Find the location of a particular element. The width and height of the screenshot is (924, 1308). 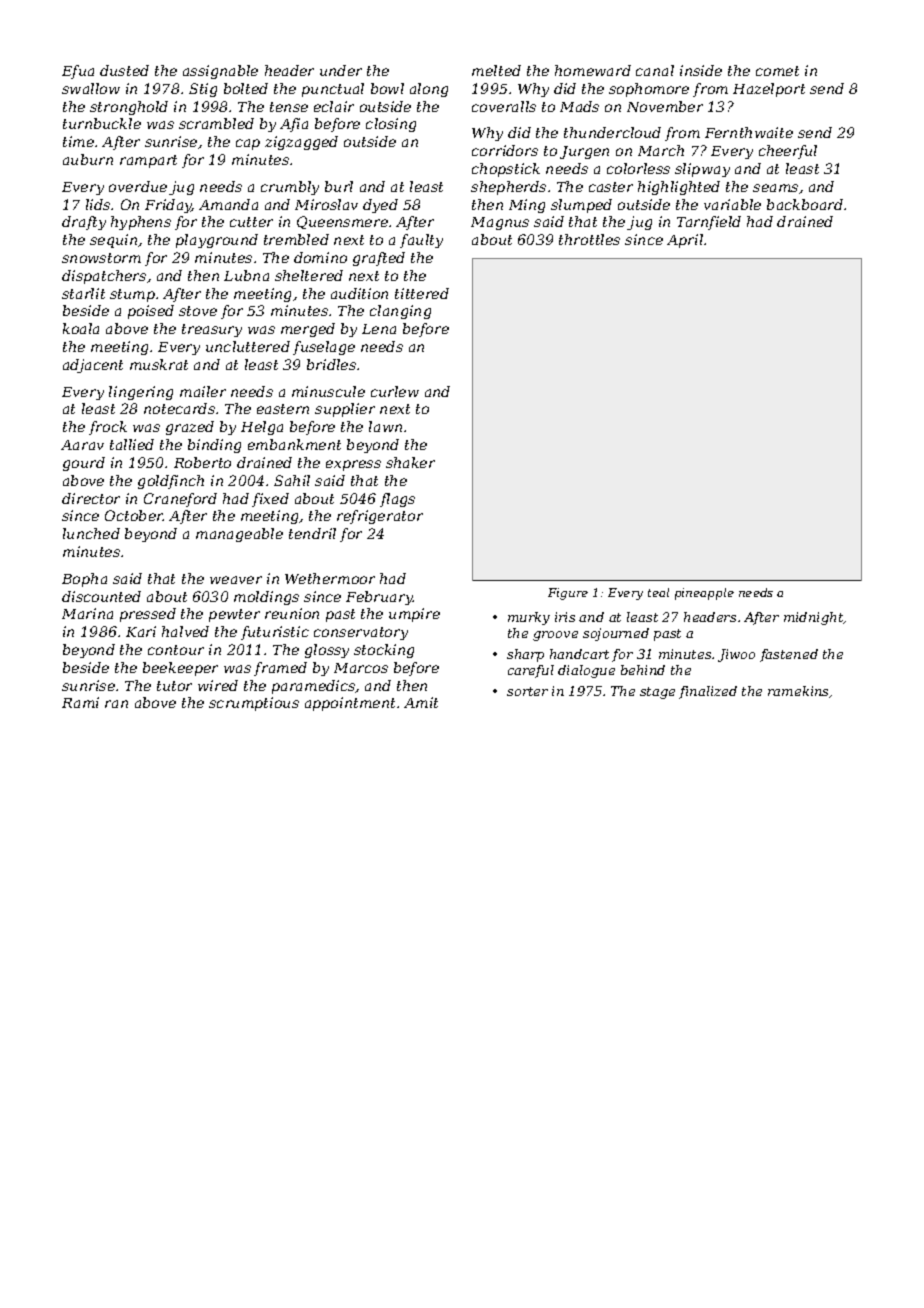

Amit is located at coordinates (421, 702).
